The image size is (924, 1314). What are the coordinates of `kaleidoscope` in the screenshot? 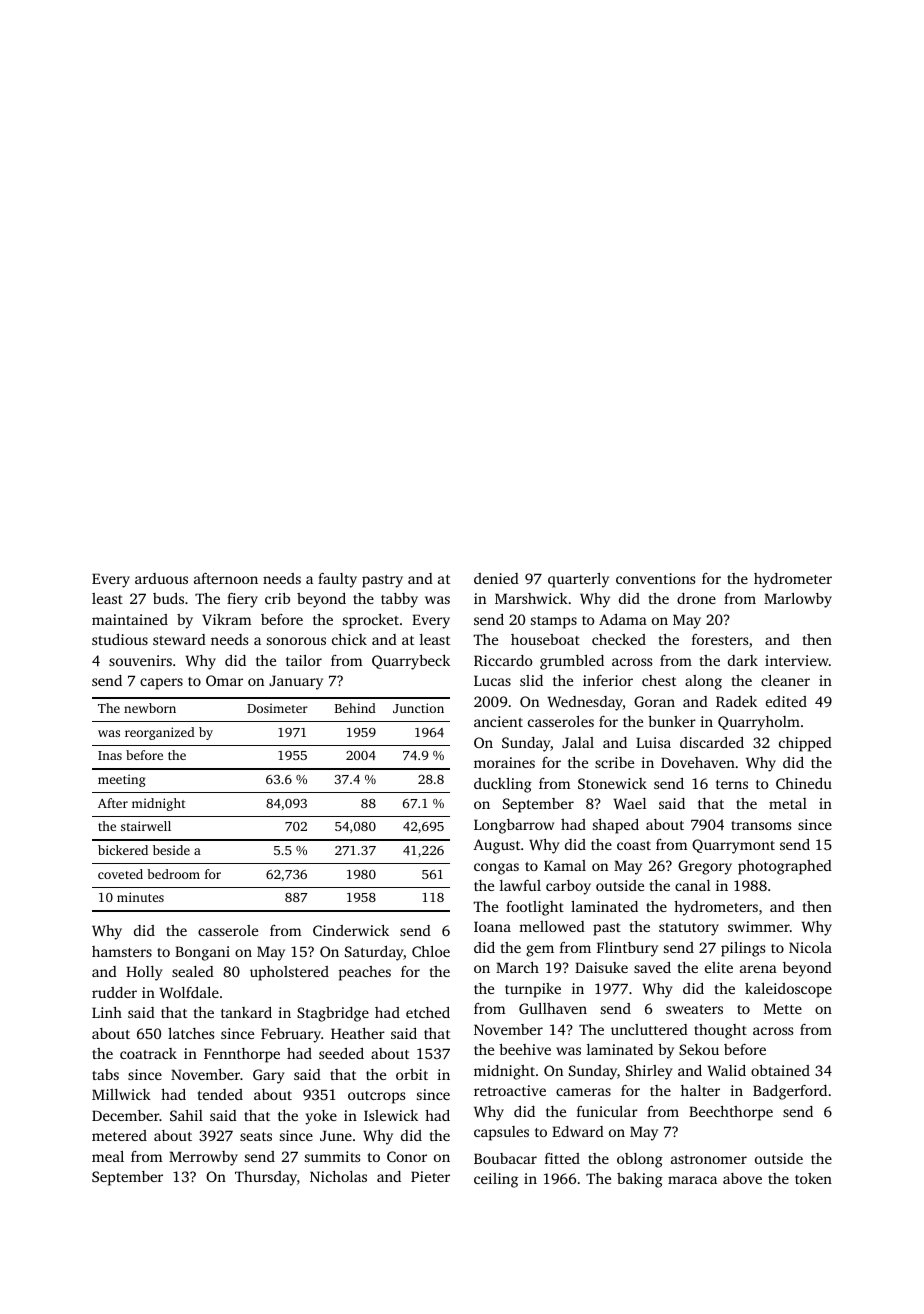 It's located at (788, 990).
